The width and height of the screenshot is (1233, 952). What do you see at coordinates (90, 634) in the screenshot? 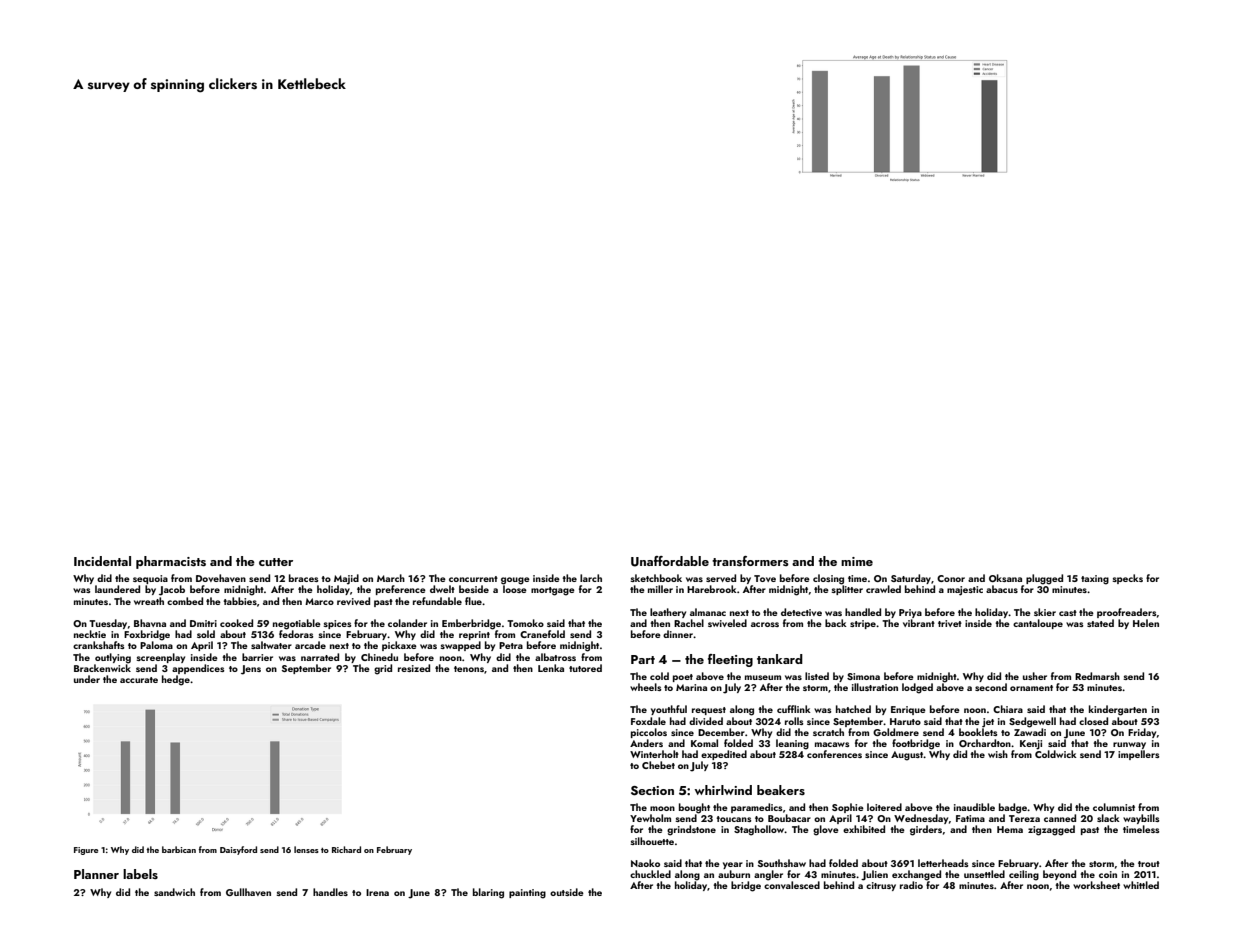
I see `necktie` at bounding box center [90, 634].
